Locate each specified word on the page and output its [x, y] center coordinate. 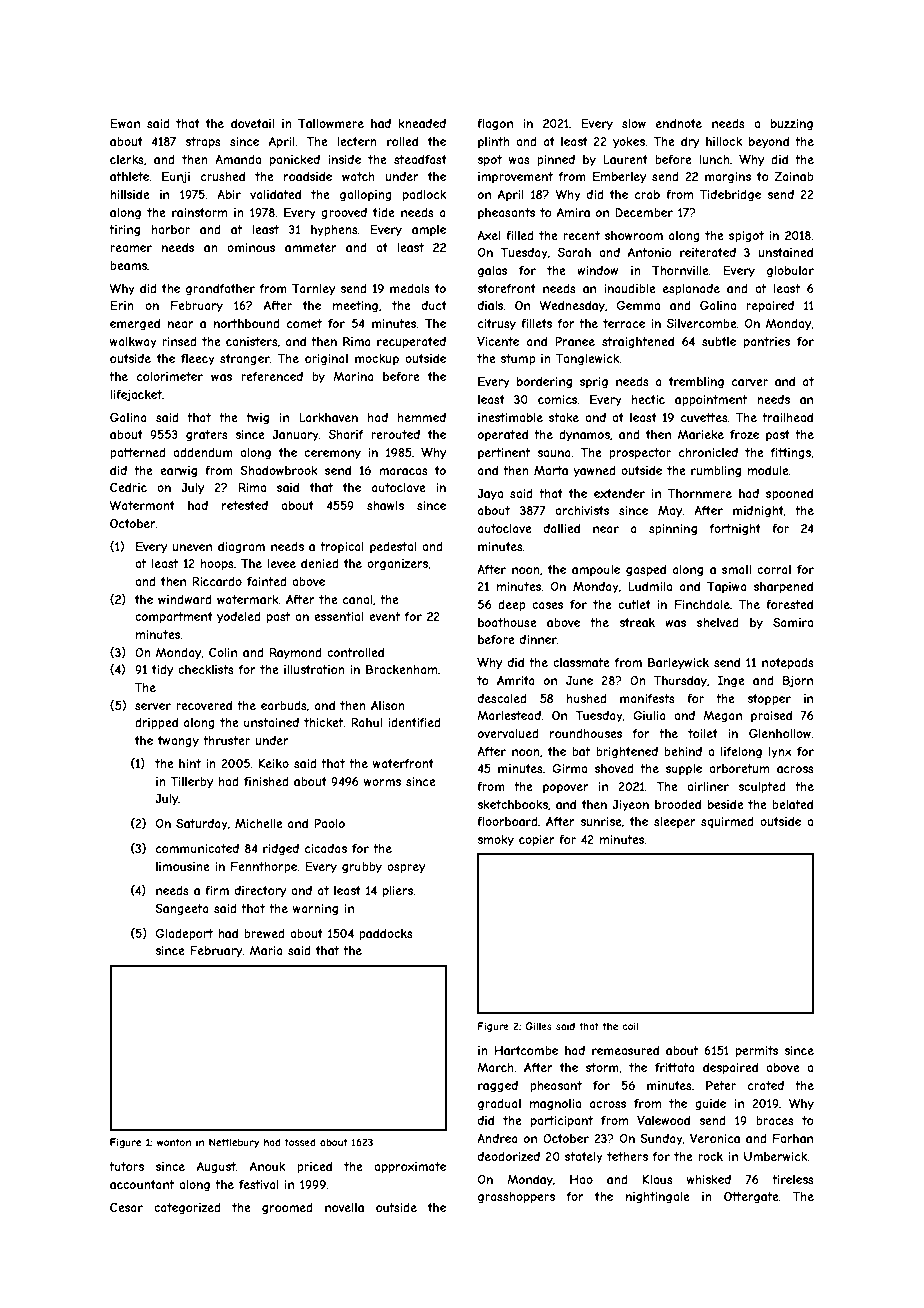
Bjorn [798, 681]
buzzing [792, 125]
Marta [551, 470]
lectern [357, 141]
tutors [126, 1166]
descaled [502, 698]
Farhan [793, 1138]
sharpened [783, 588]
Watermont [142, 505]
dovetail [252, 123]
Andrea [497, 1138]
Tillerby [191, 783]
